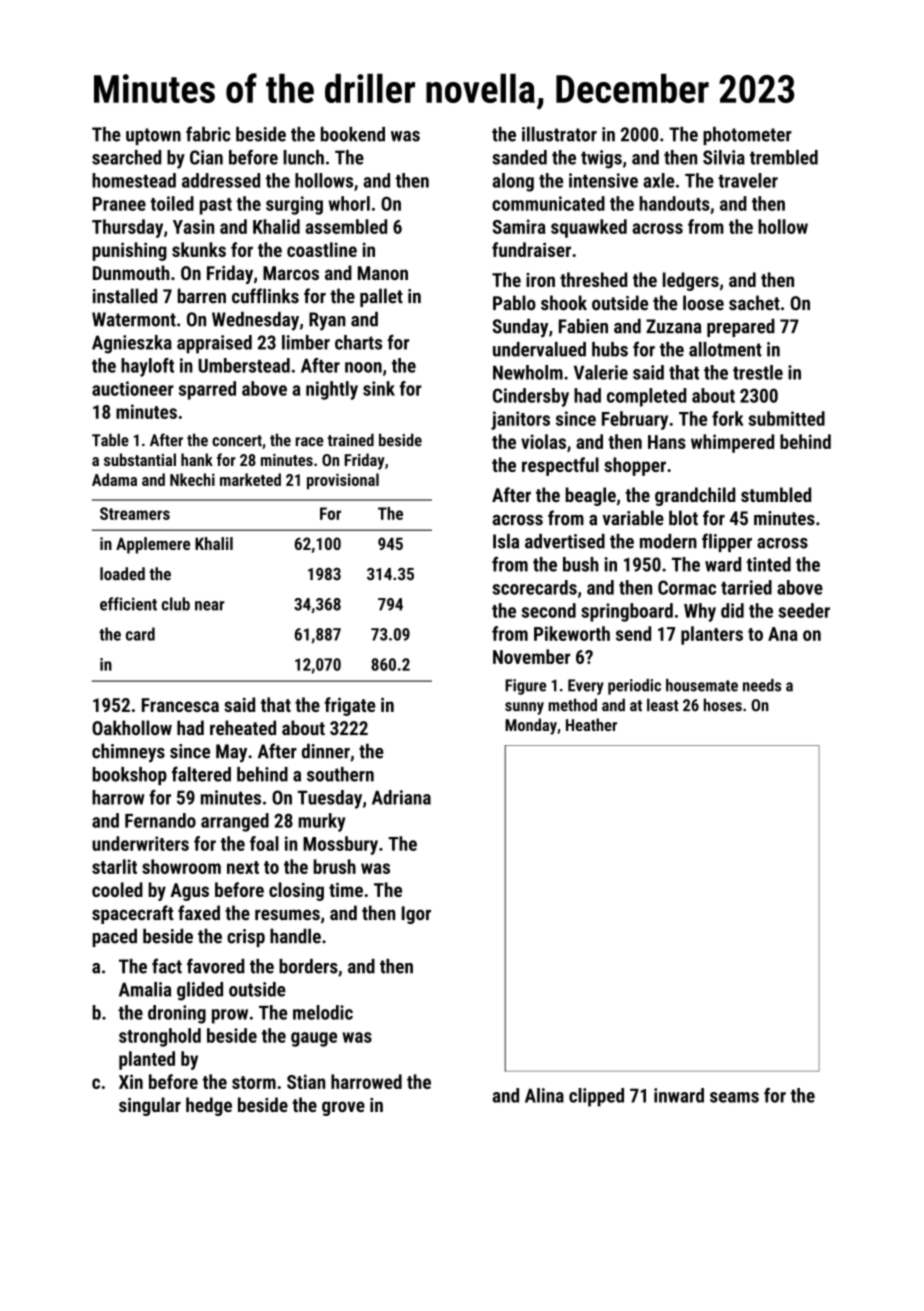 The width and height of the document is (924, 1311). What do you see at coordinates (593, 279) in the document?
I see `threshed` at bounding box center [593, 279].
